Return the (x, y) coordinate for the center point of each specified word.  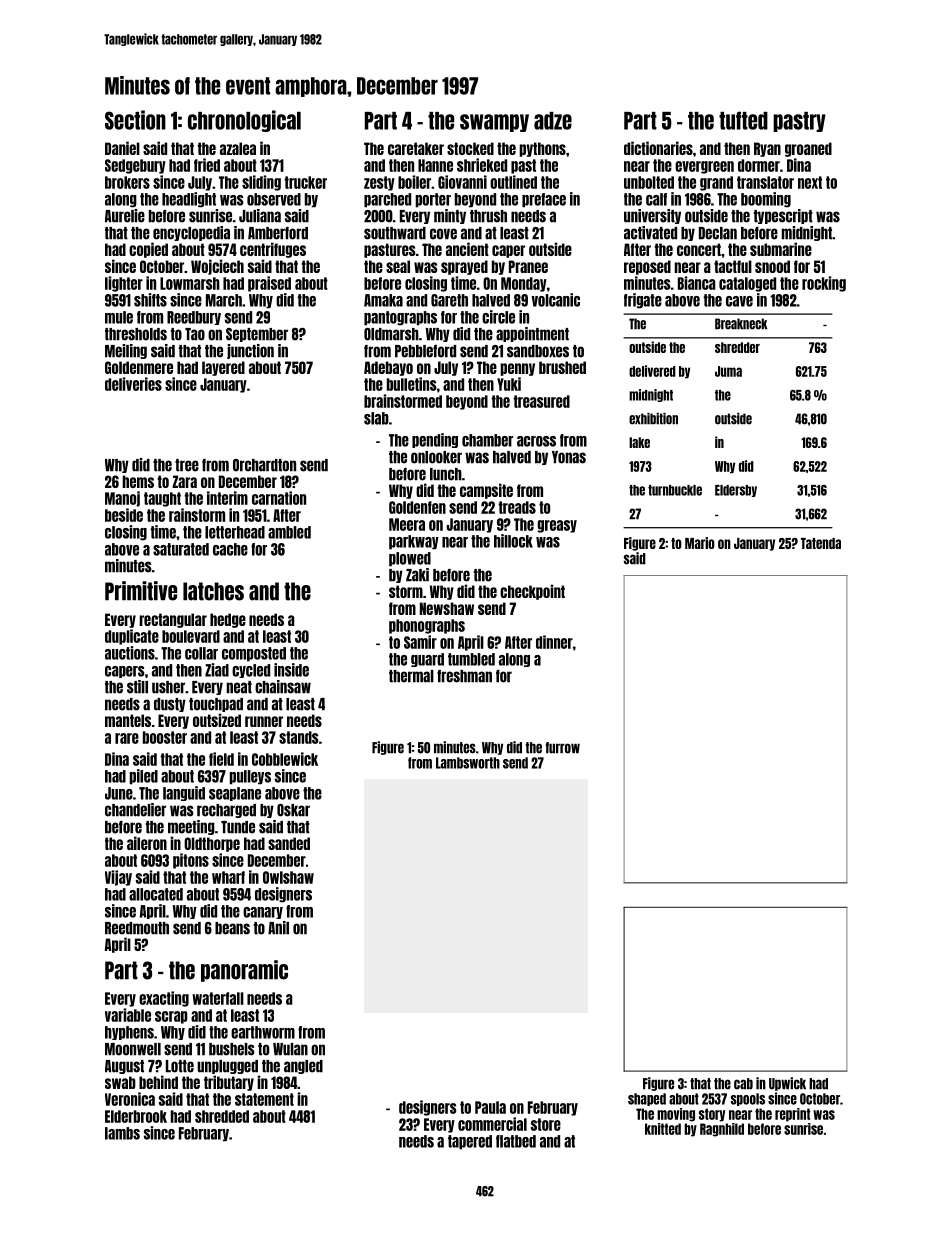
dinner (554, 642)
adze (553, 121)
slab (376, 418)
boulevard (191, 636)
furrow (563, 748)
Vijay (118, 878)
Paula (490, 1107)
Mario (700, 543)
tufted (743, 120)
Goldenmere (139, 367)
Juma (728, 371)
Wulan (290, 1049)
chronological (244, 121)
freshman (464, 676)
